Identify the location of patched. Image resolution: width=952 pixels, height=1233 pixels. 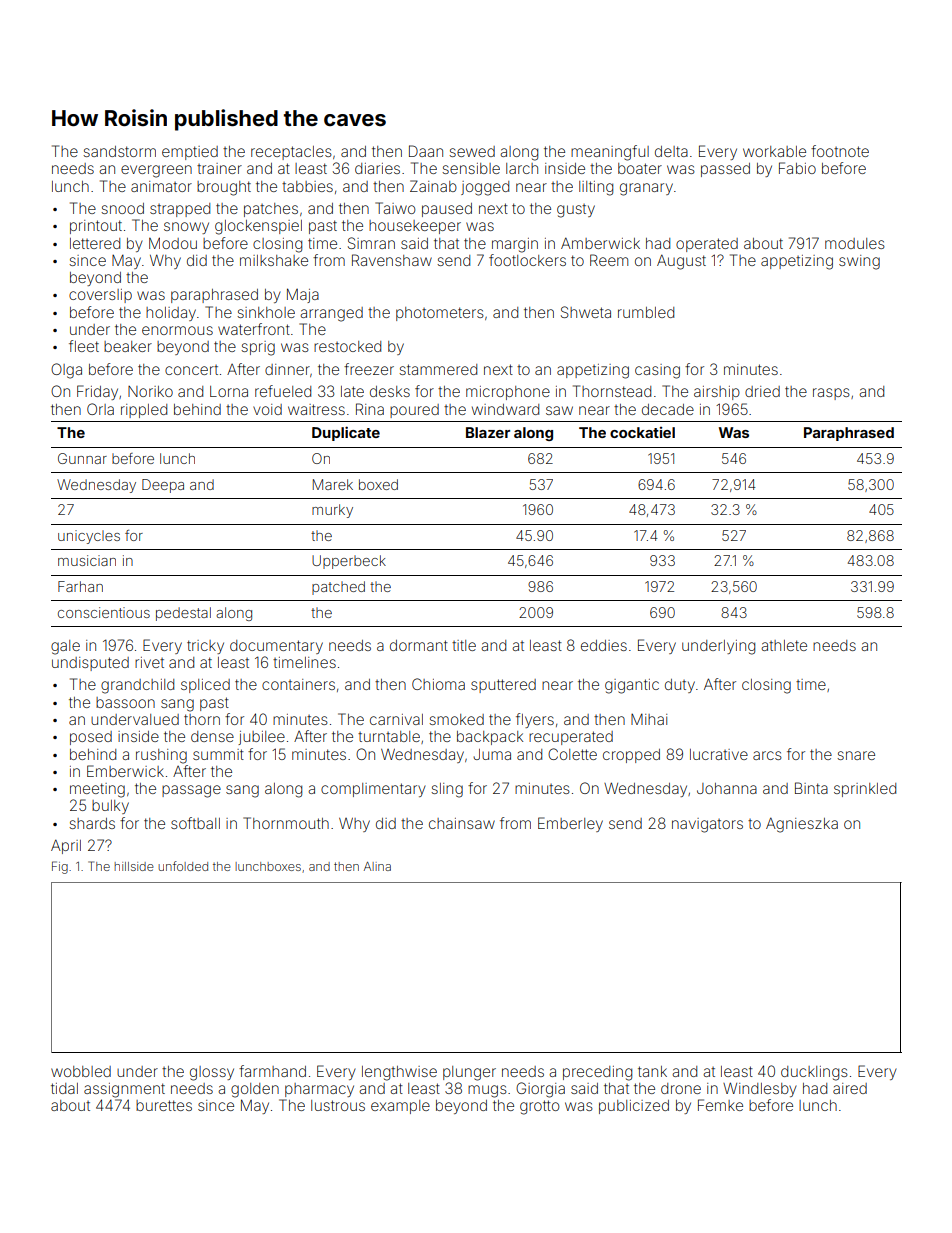
(338, 588).
